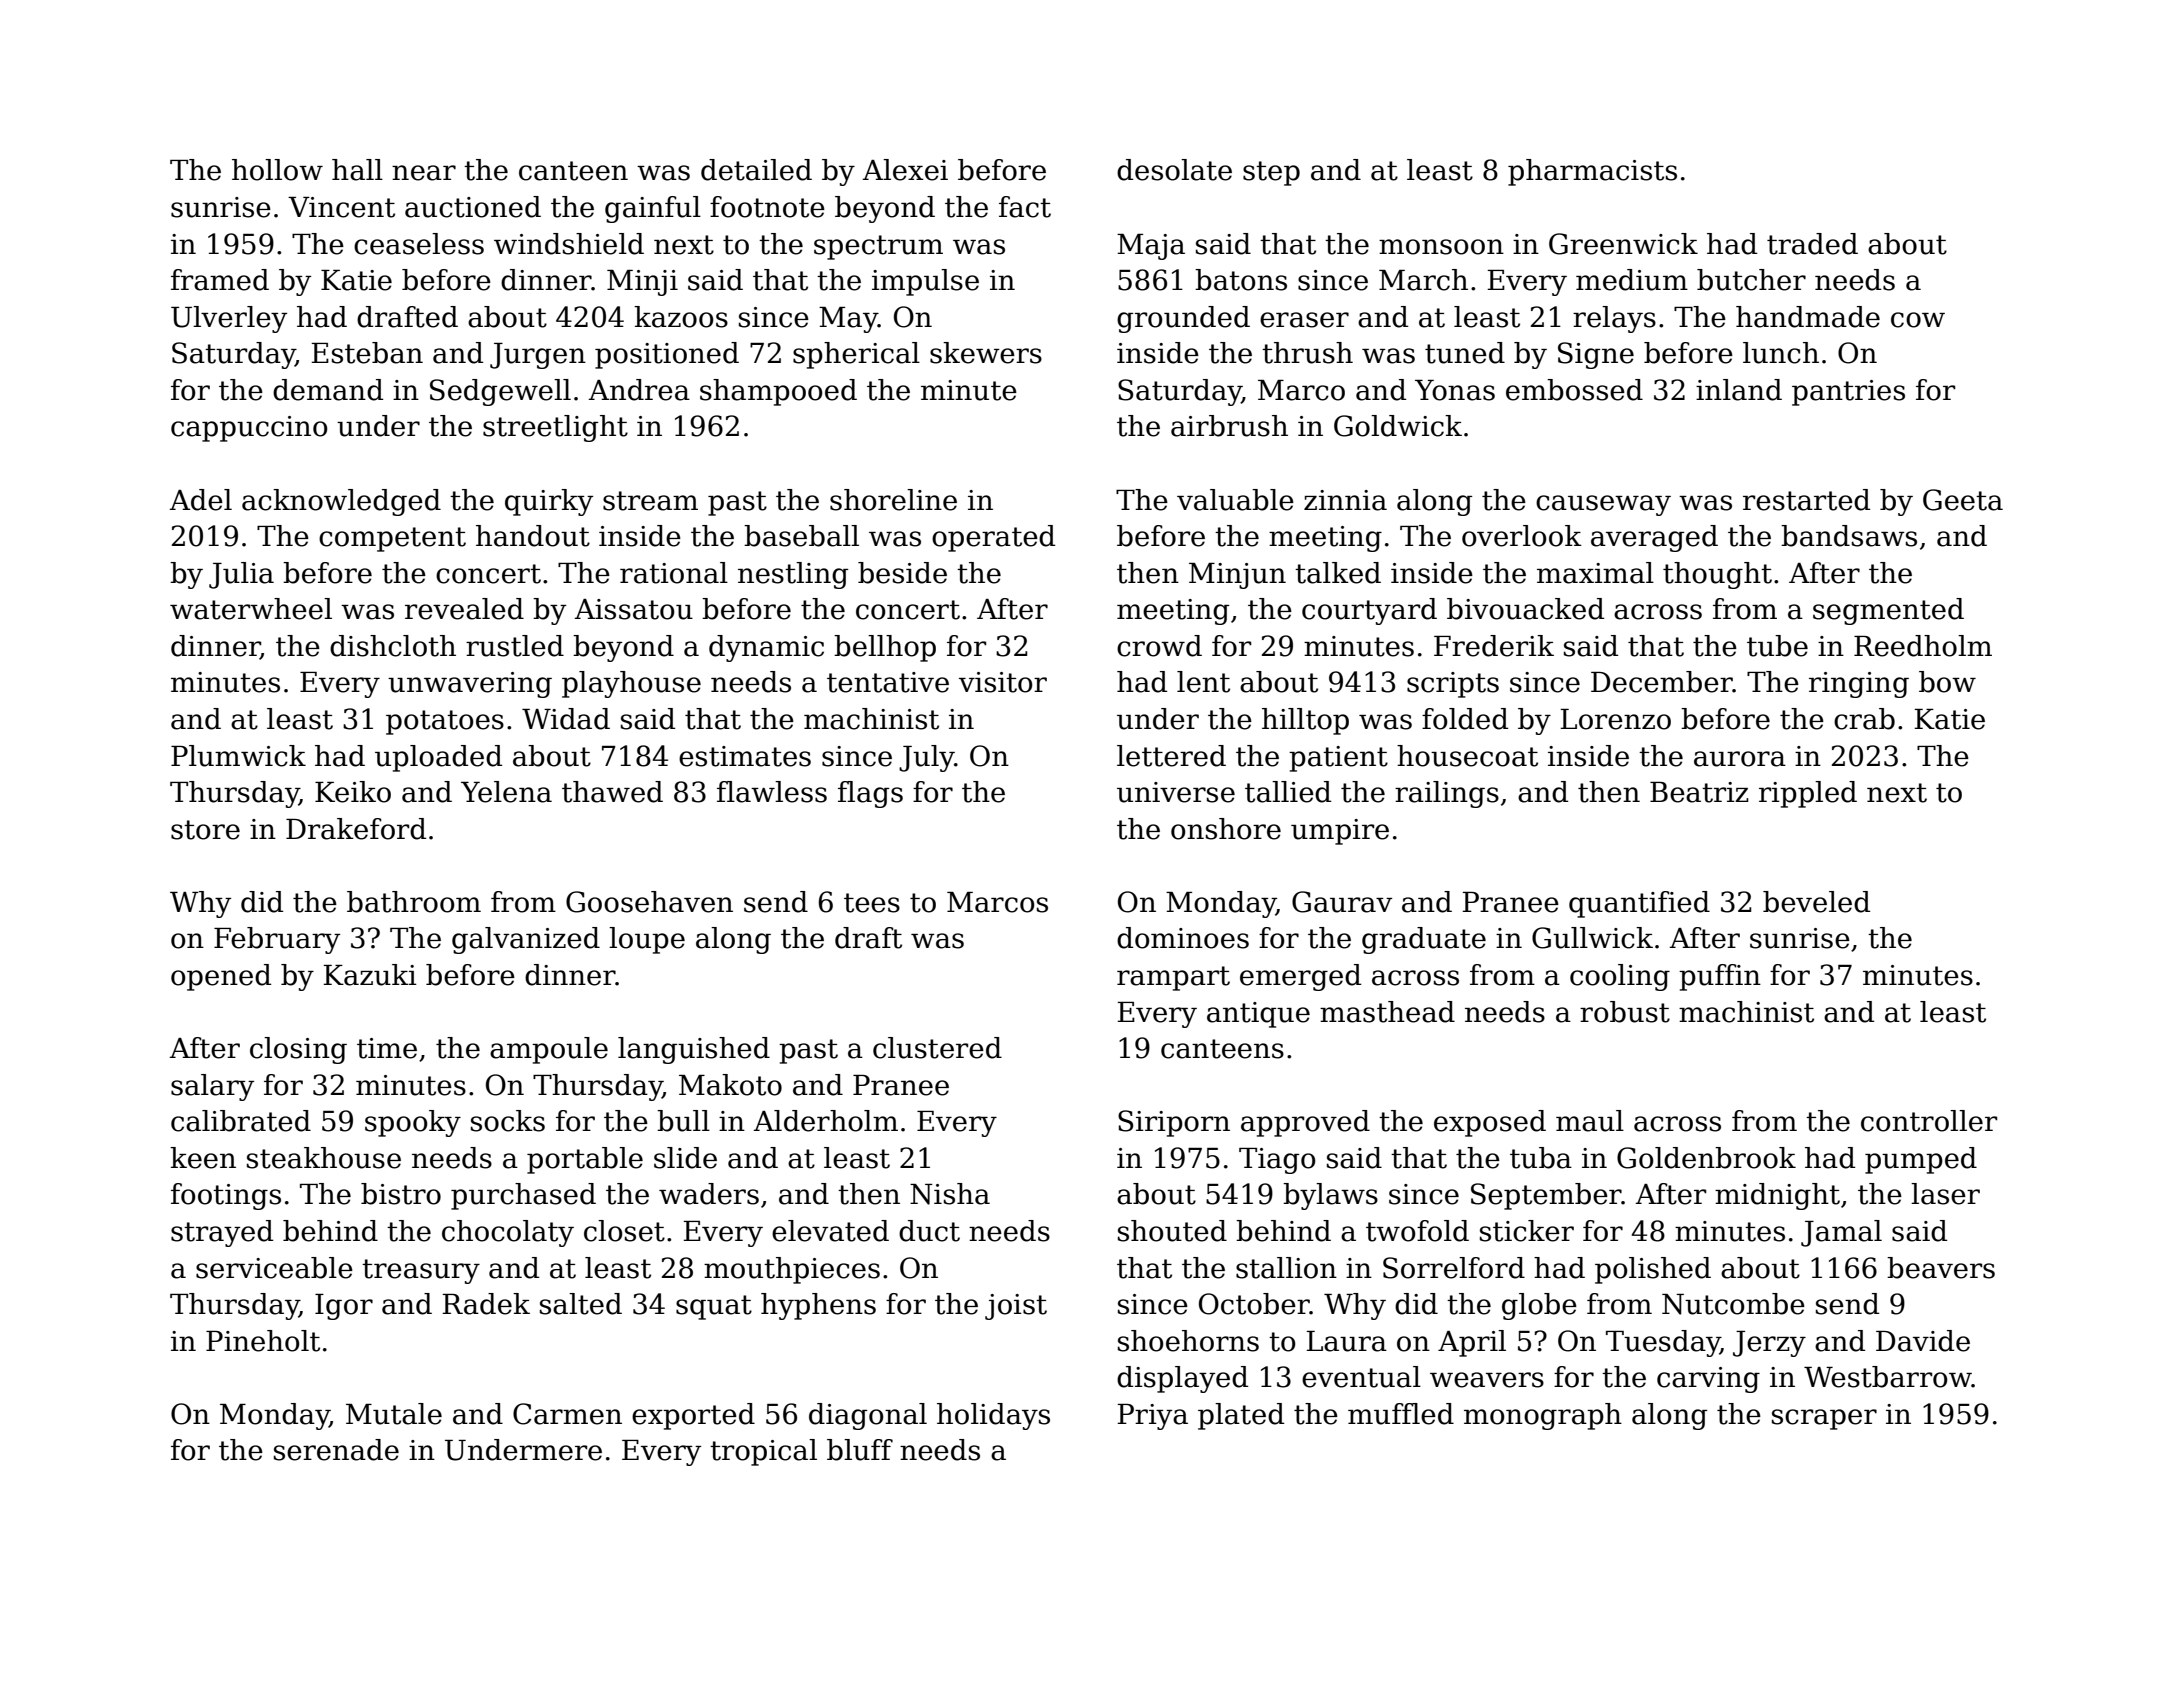 The image size is (2178, 1683). Describe the element at coordinates (1806, 500) in the page. I see `restarted` at that location.
